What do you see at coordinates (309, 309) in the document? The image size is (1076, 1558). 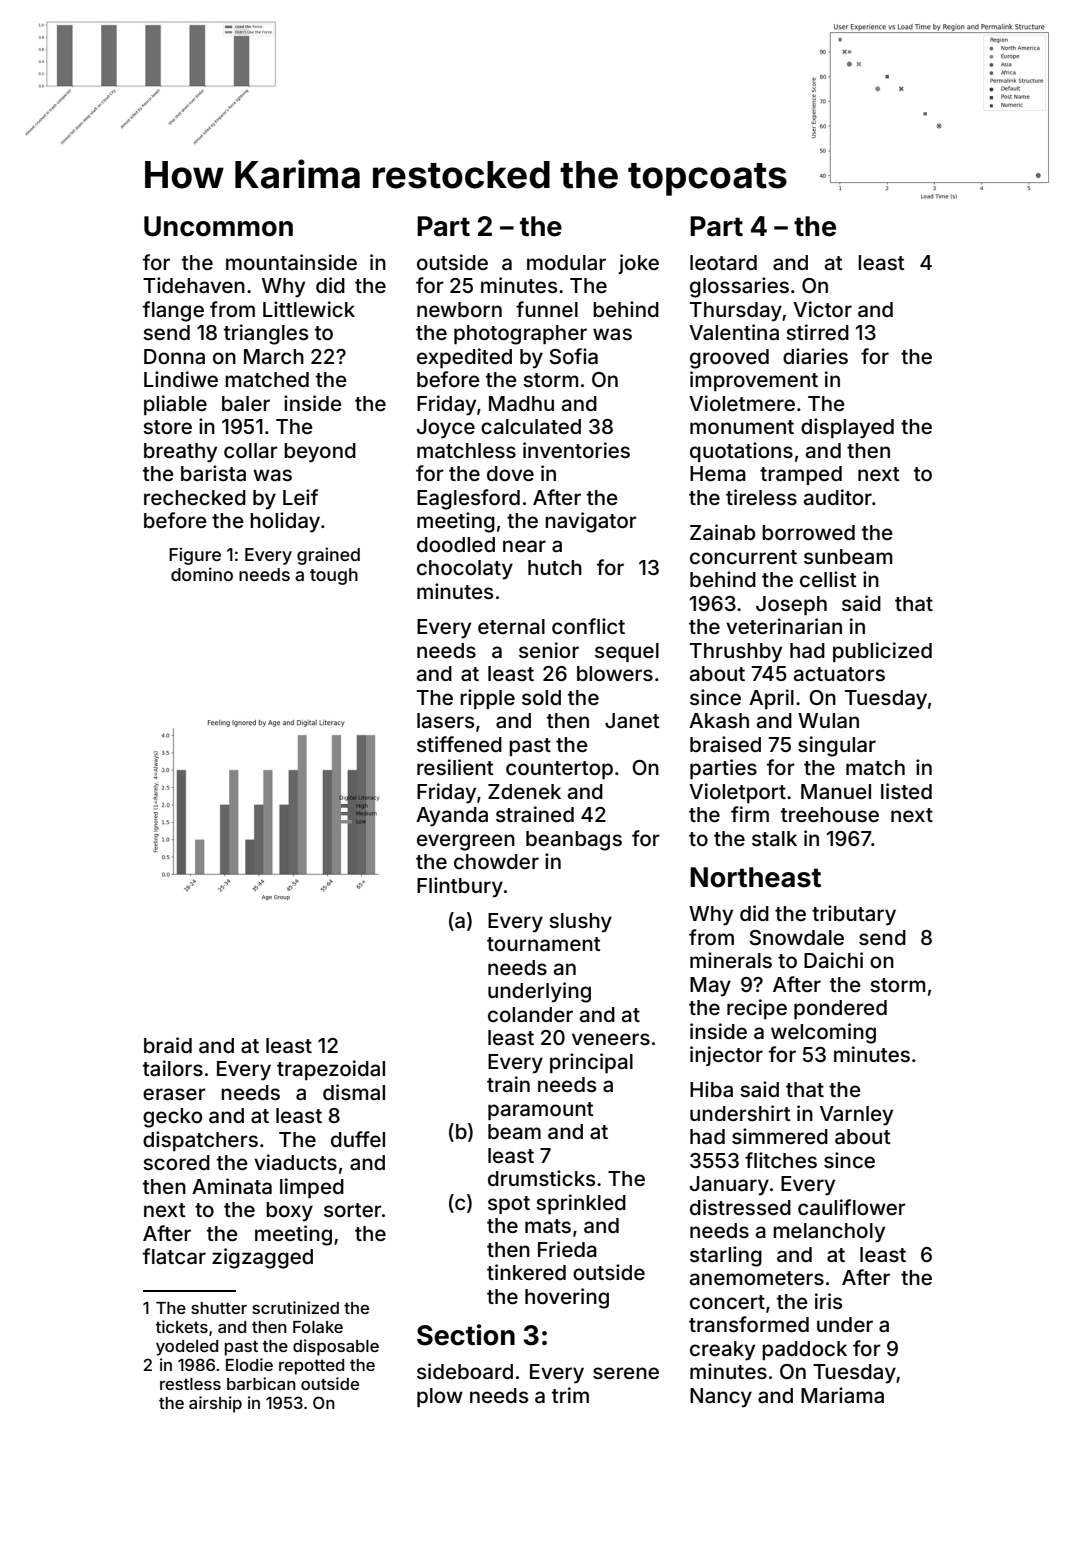 I see `Littlewick` at bounding box center [309, 309].
